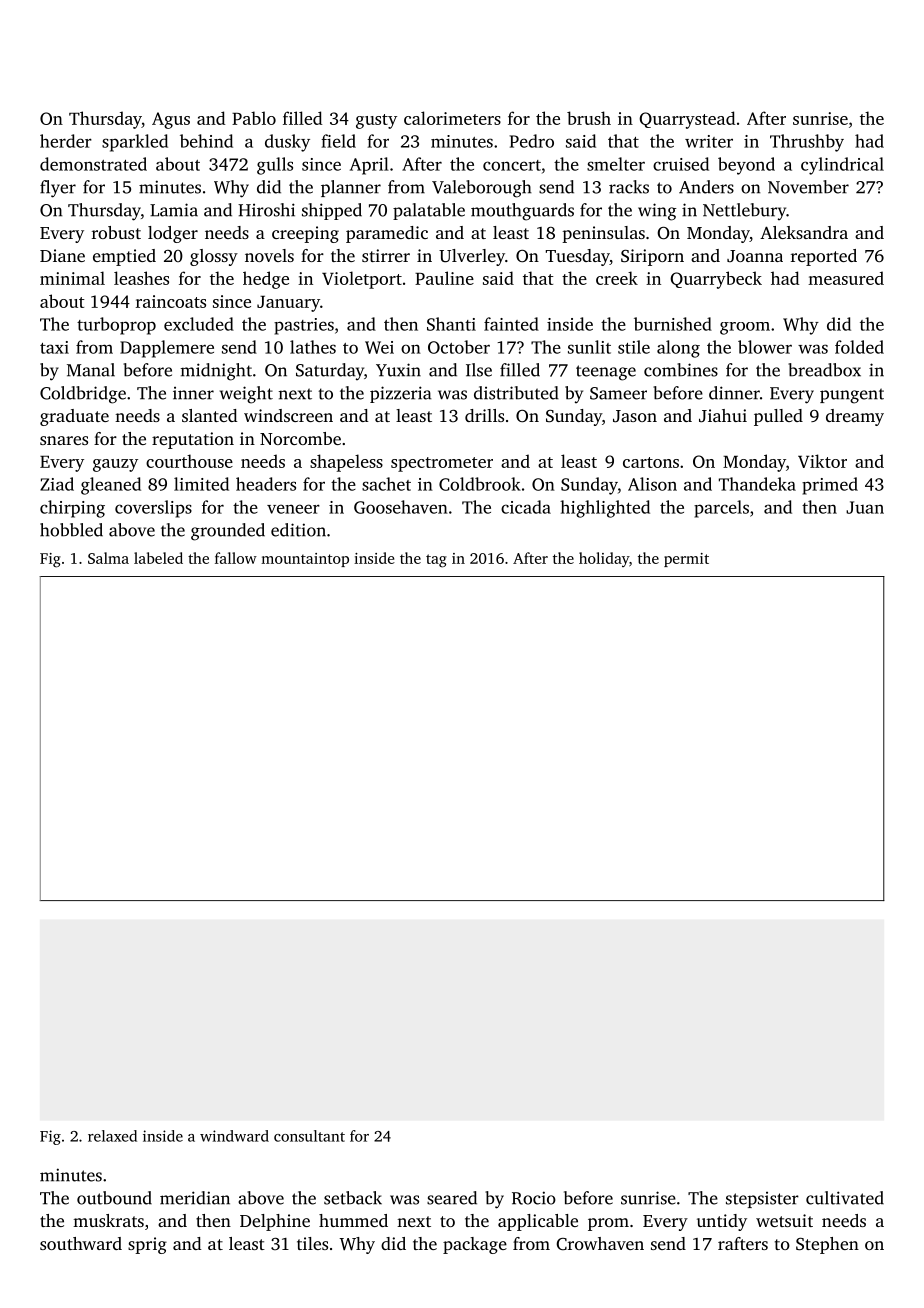  What do you see at coordinates (338, 141) in the page?
I see `field` at bounding box center [338, 141].
